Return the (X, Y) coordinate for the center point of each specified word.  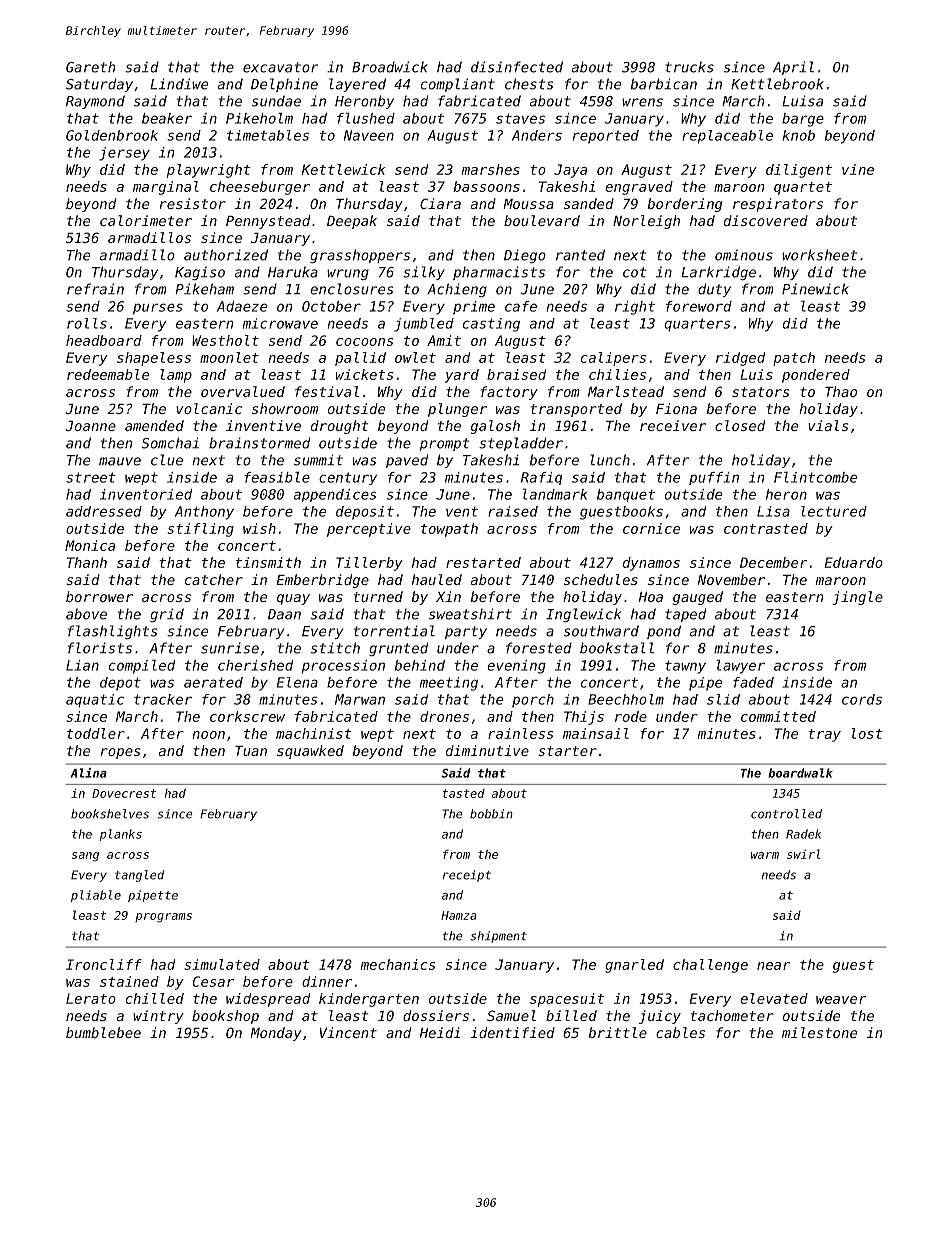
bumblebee (103, 1032)
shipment (499, 937)
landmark (555, 494)
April (793, 68)
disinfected (517, 67)
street (91, 477)
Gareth (90, 67)
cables (680, 1032)
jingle (857, 598)
